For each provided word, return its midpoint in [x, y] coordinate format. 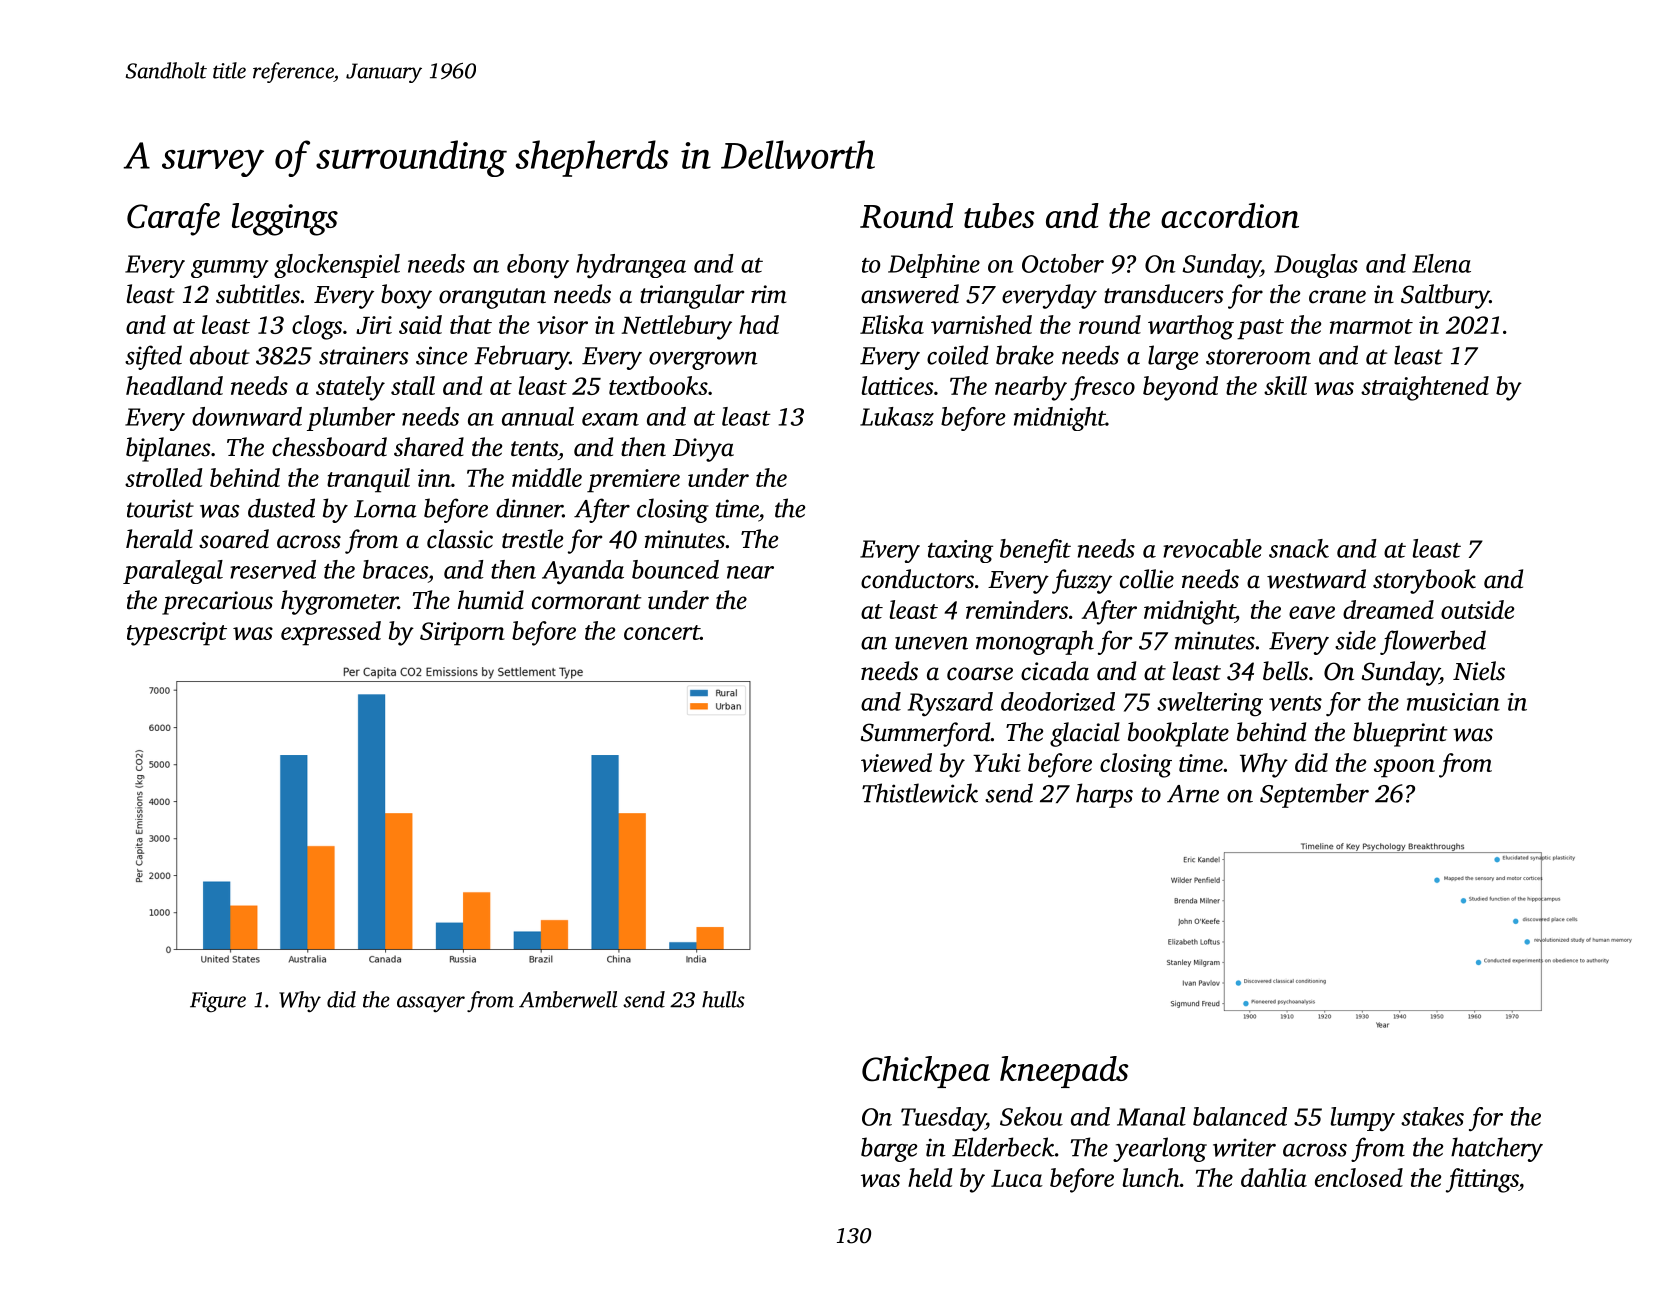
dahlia [1274, 1177]
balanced [1240, 1116]
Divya [703, 450]
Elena [1441, 263]
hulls [723, 999]
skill [1285, 385]
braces [395, 569]
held [930, 1177]
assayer [431, 1004]
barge [889, 1149]
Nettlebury [676, 327]
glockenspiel [337, 266]
